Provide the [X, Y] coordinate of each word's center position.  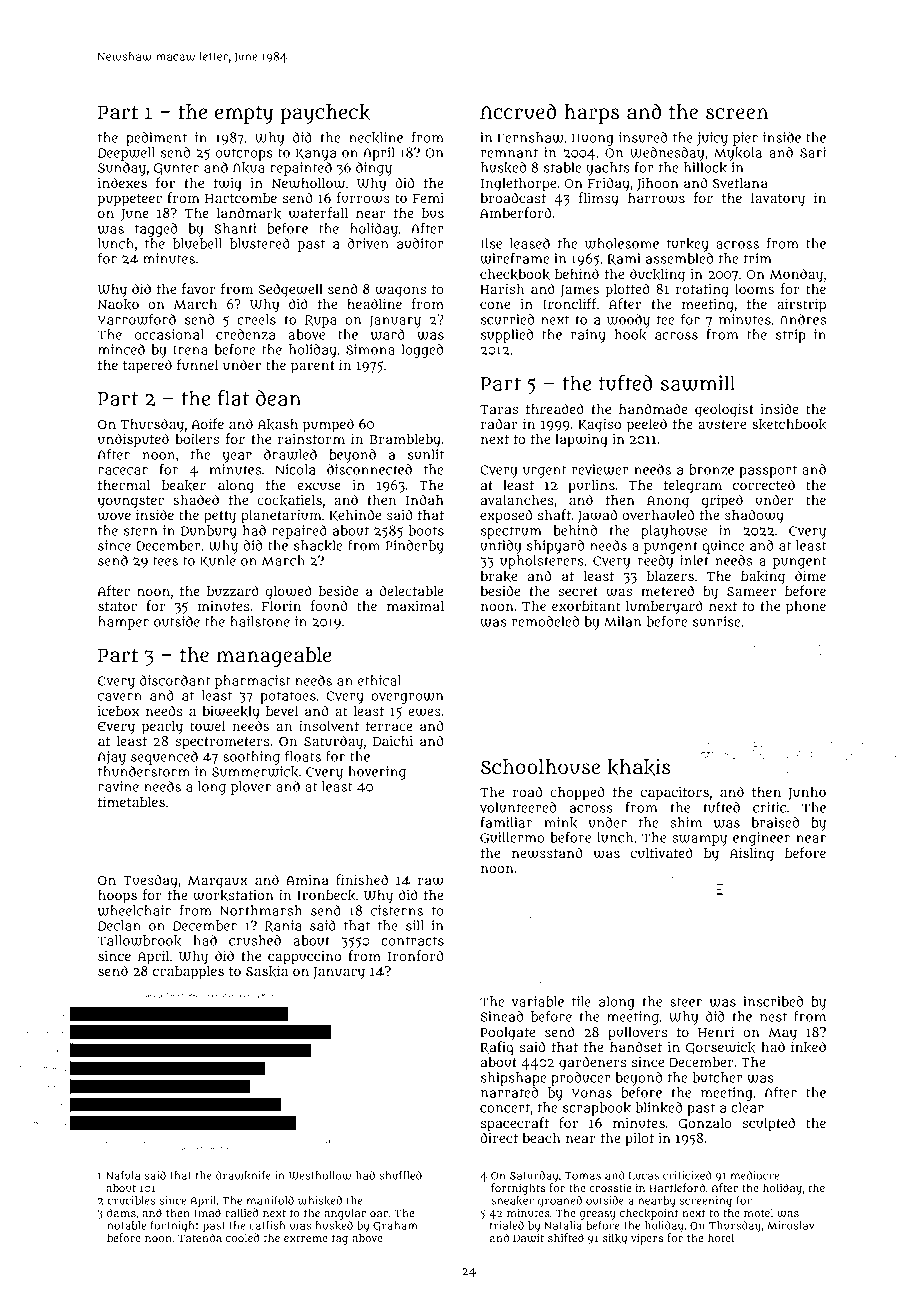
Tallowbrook [139, 941]
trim [758, 258]
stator [117, 606]
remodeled [545, 621]
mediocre [755, 1175]
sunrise [716, 621]
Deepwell [126, 154]
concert [505, 1108]
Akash [278, 424]
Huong [593, 139]
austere [722, 424]
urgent [544, 471]
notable [126, 1225]
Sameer [751, 591]
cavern [120, 697]
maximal [415, 606]
